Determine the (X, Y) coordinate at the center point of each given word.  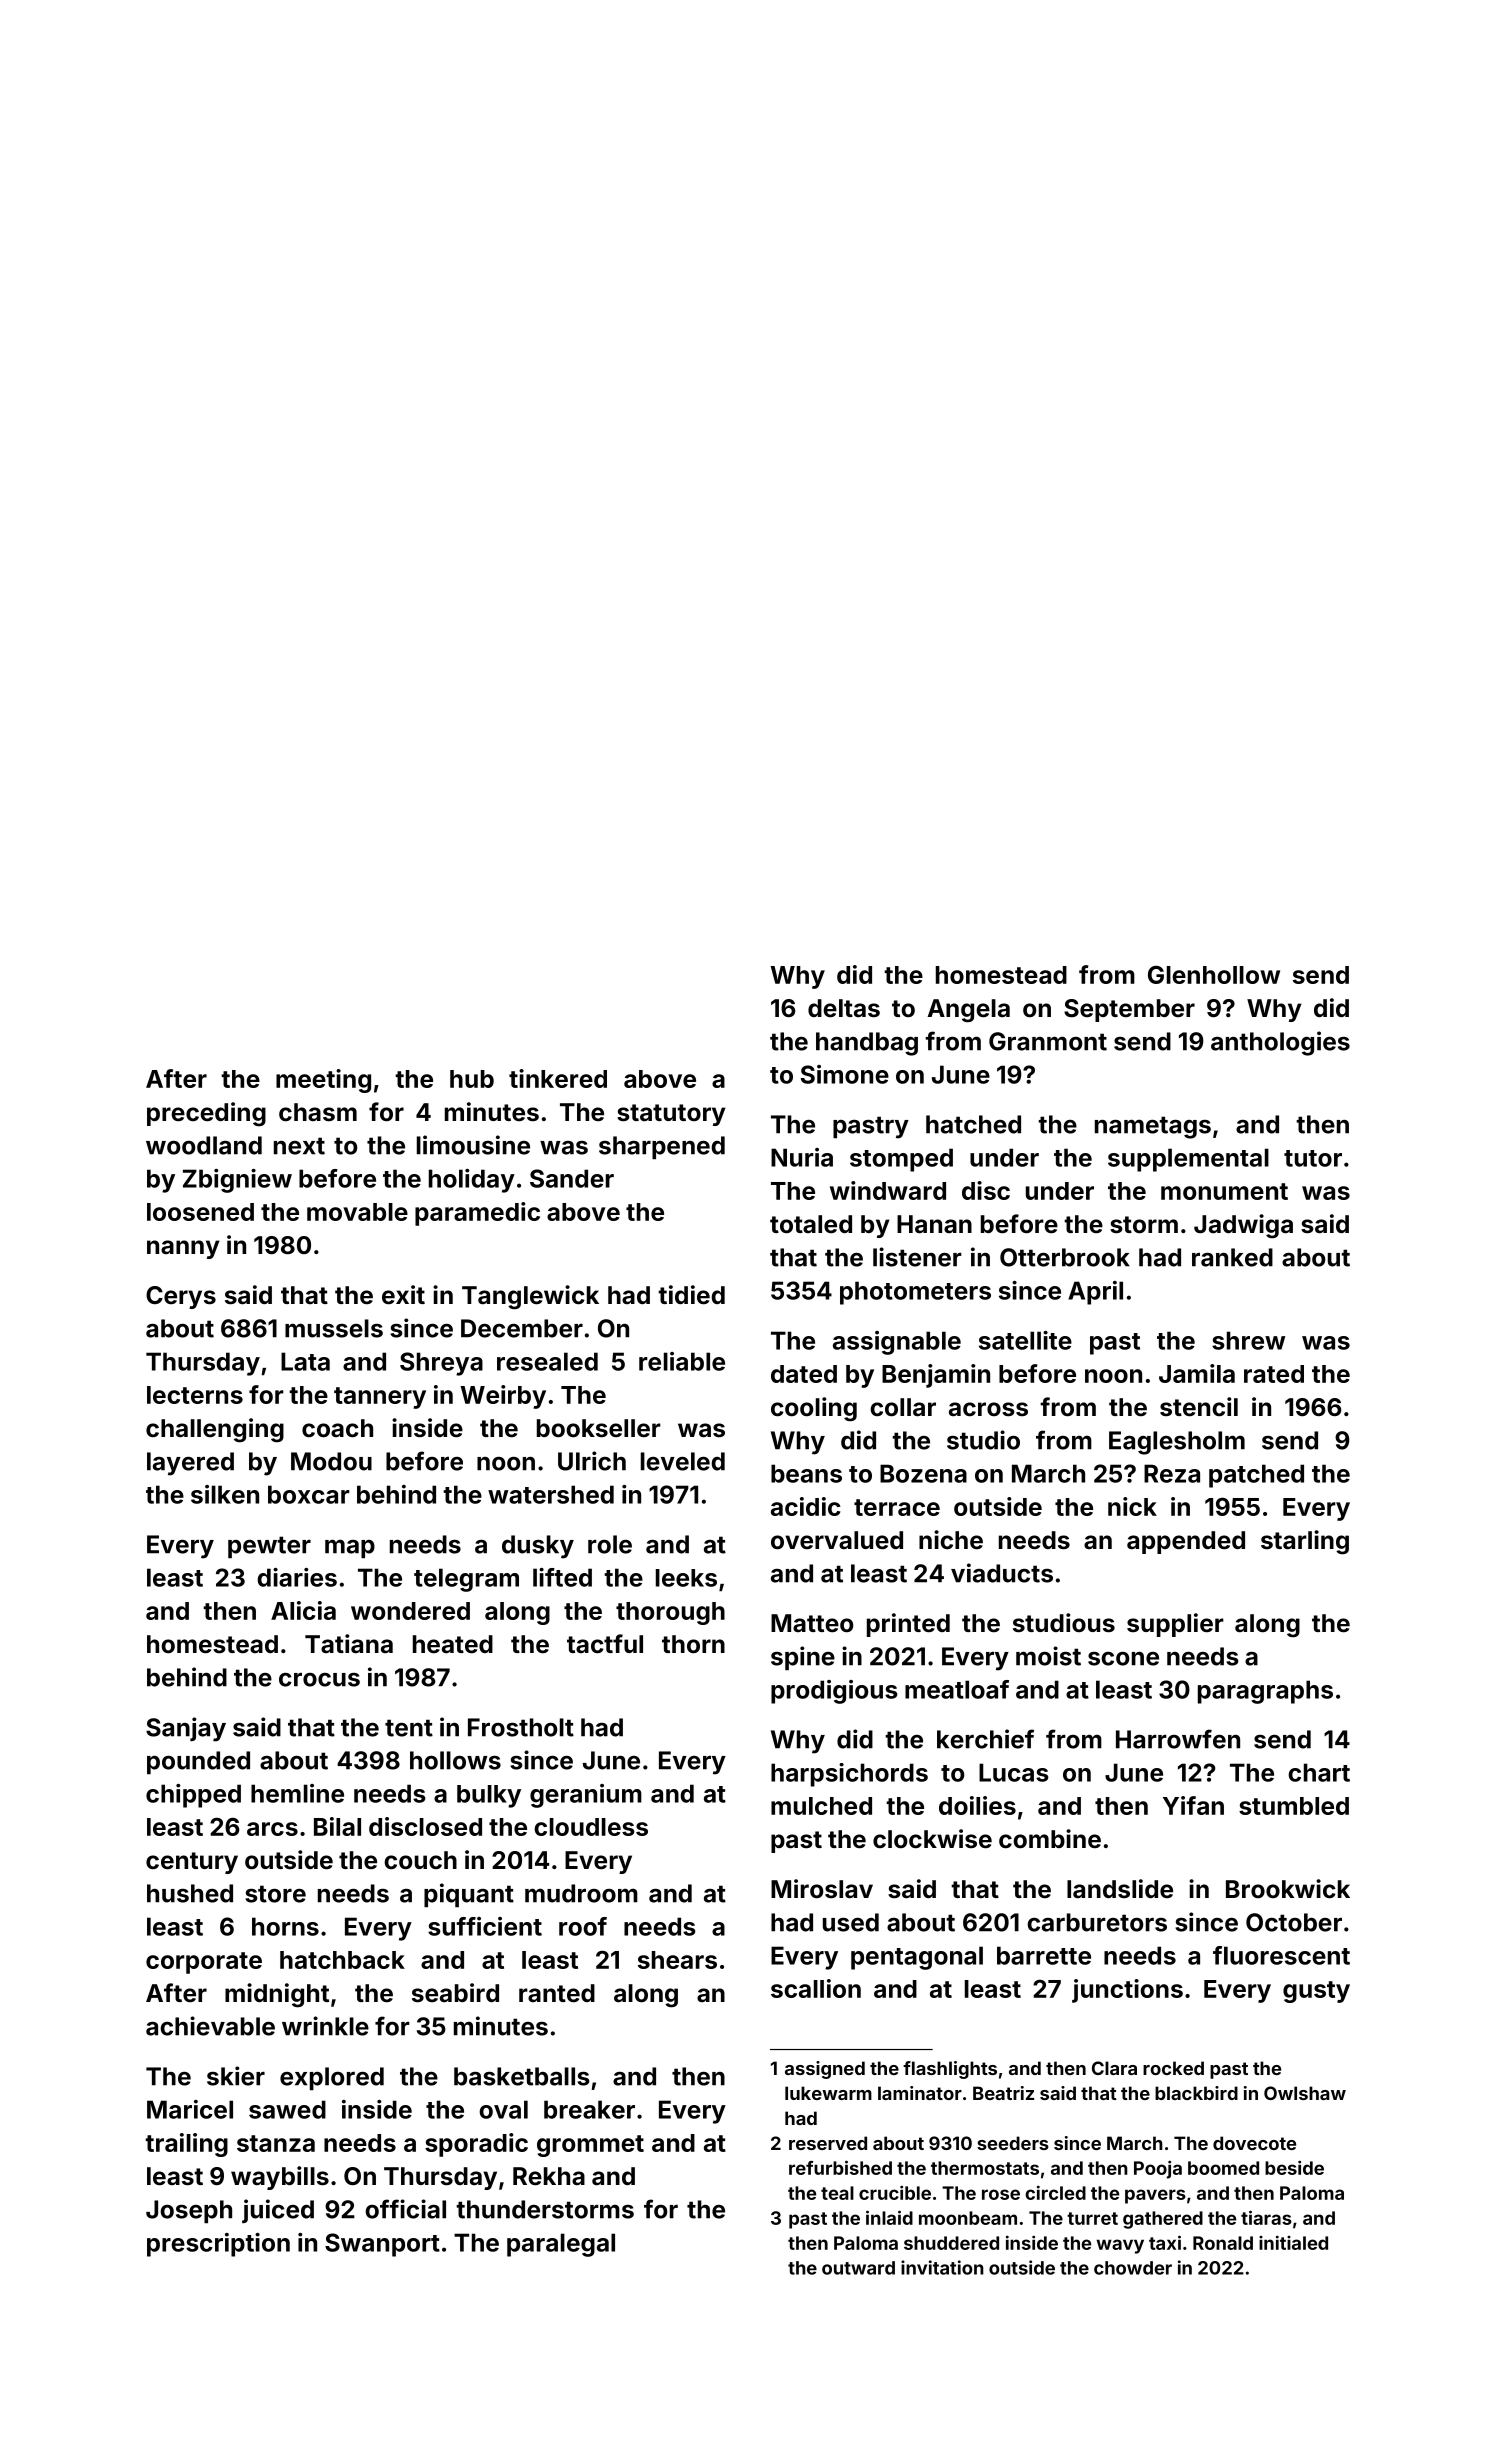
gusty (1316, 1992)
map (350, 1548)
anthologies (1280, 1043)
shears (677, 1960)
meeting (323, 1081)
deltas (844, 1008)
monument (1224, 1191)
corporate (204, 1963)
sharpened (662, 1147)
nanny (183, 1249)
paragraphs (1265, 1692)
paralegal (561, 2245)
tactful (605, 1644)
